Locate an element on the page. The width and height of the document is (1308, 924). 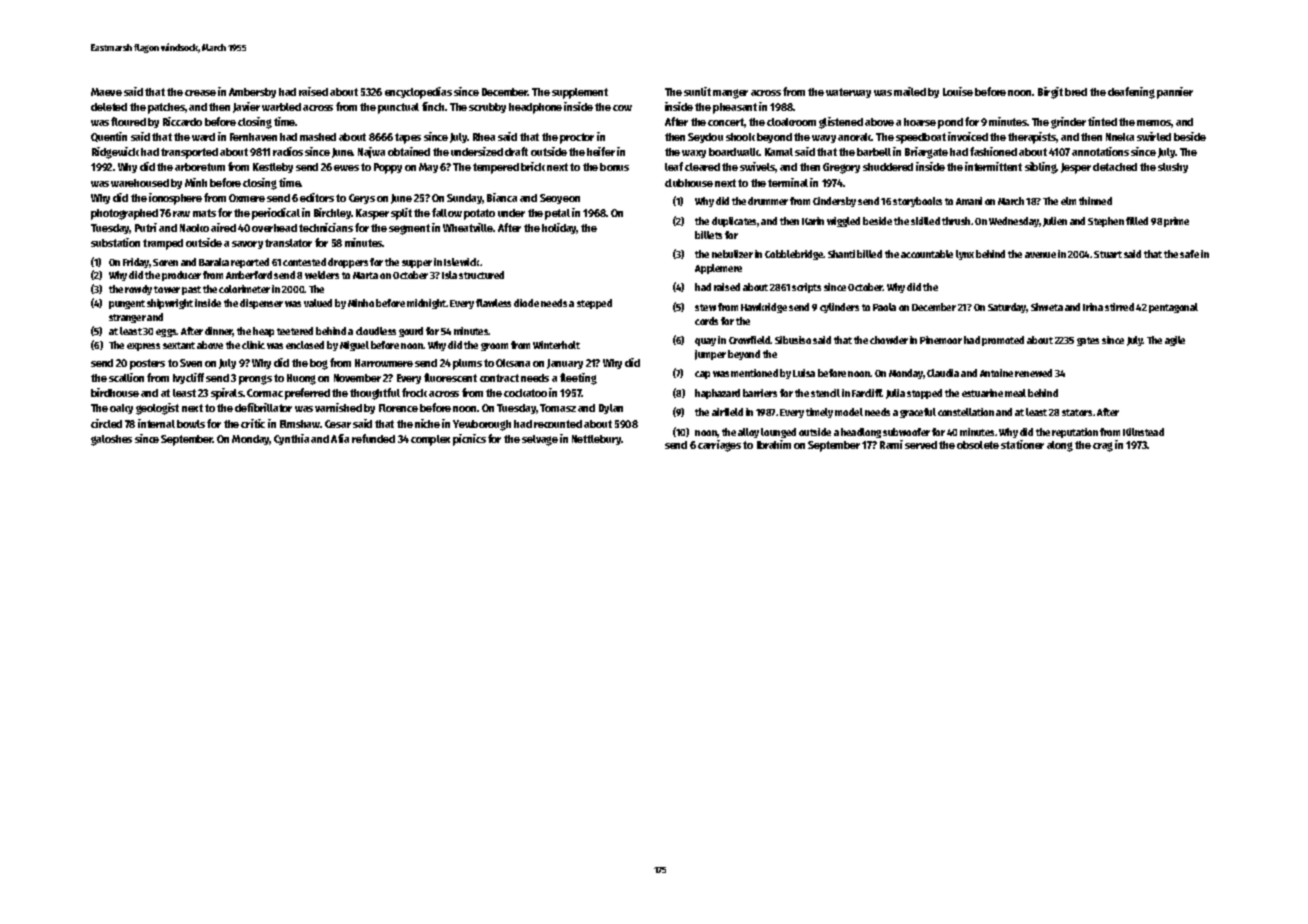
supplement is located at coordinates (580, 93).
